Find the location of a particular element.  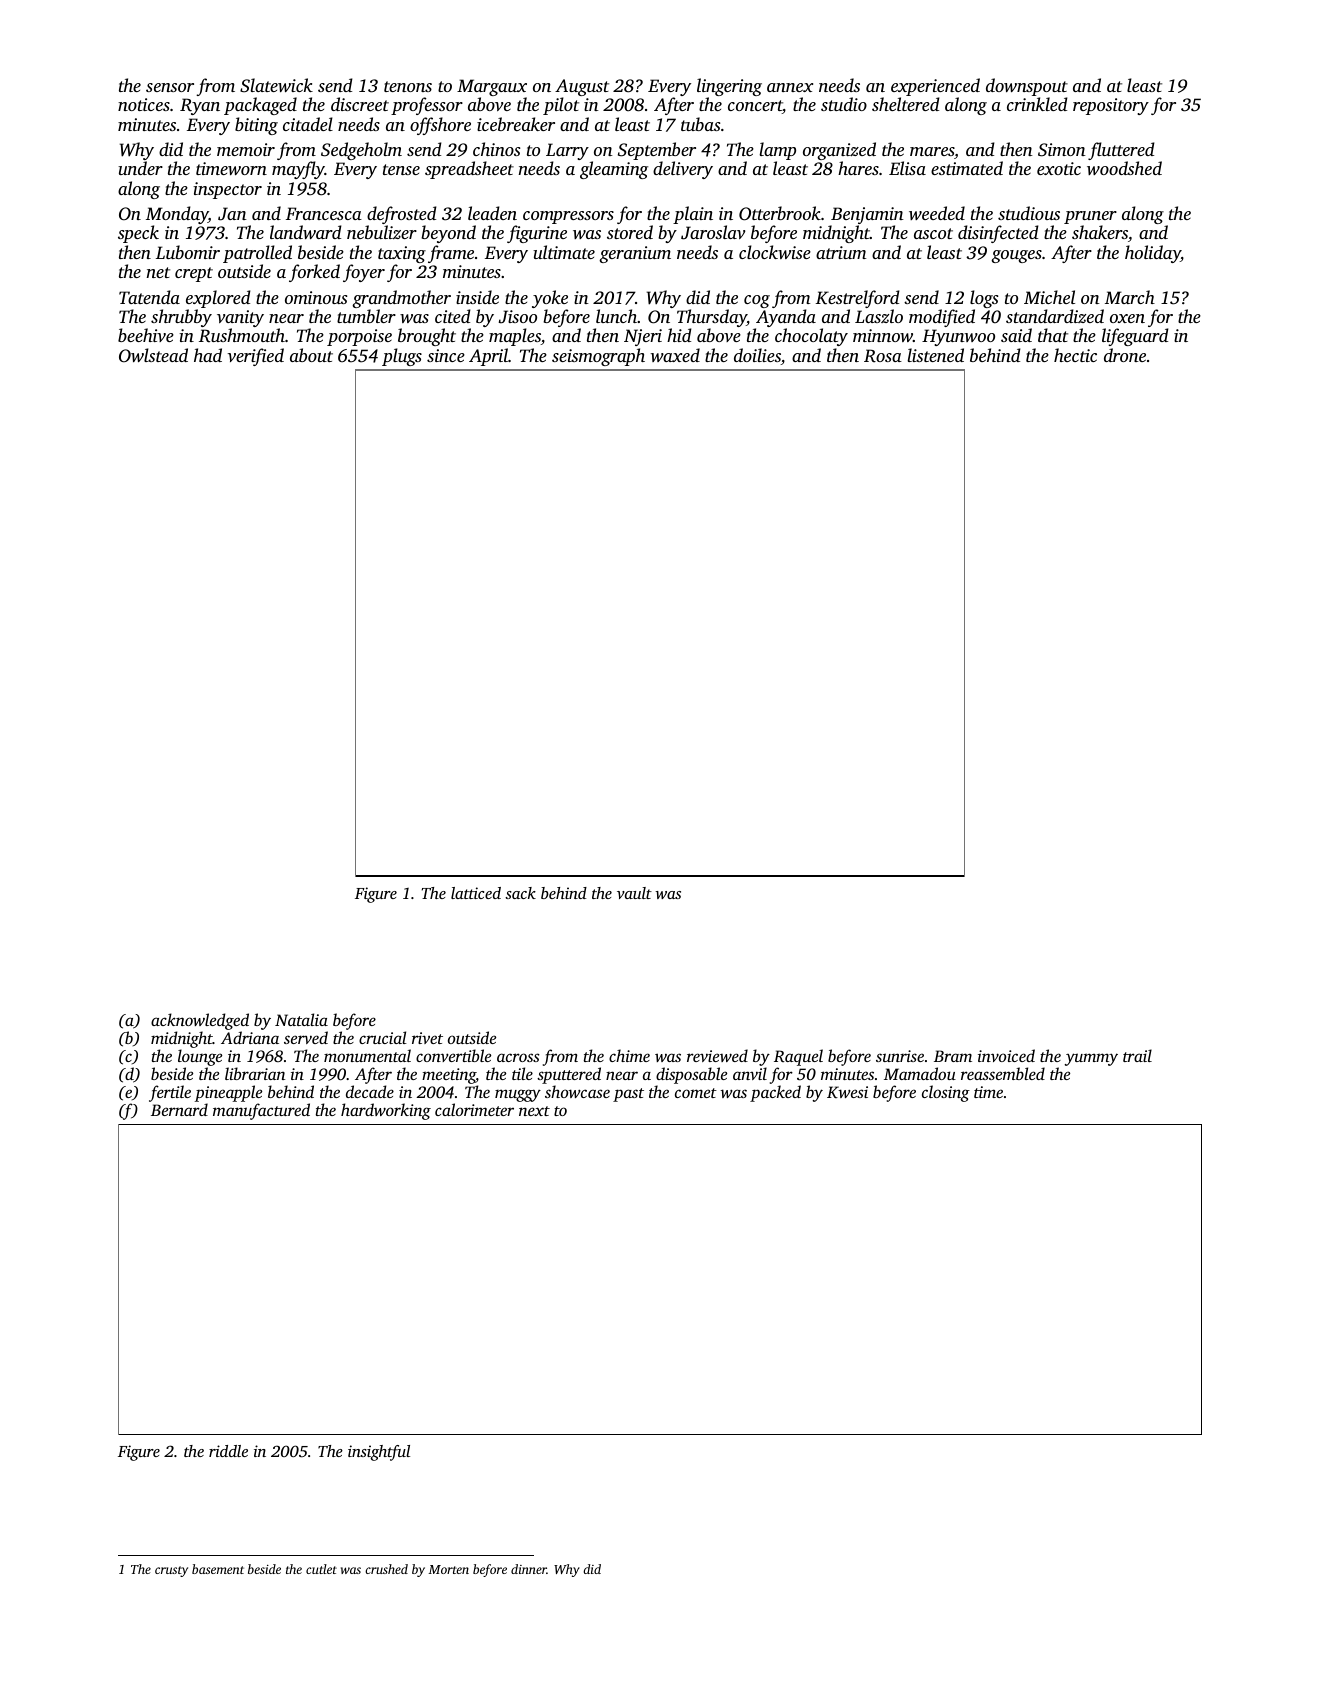

downspout is located at coordinates (1027, 87).
